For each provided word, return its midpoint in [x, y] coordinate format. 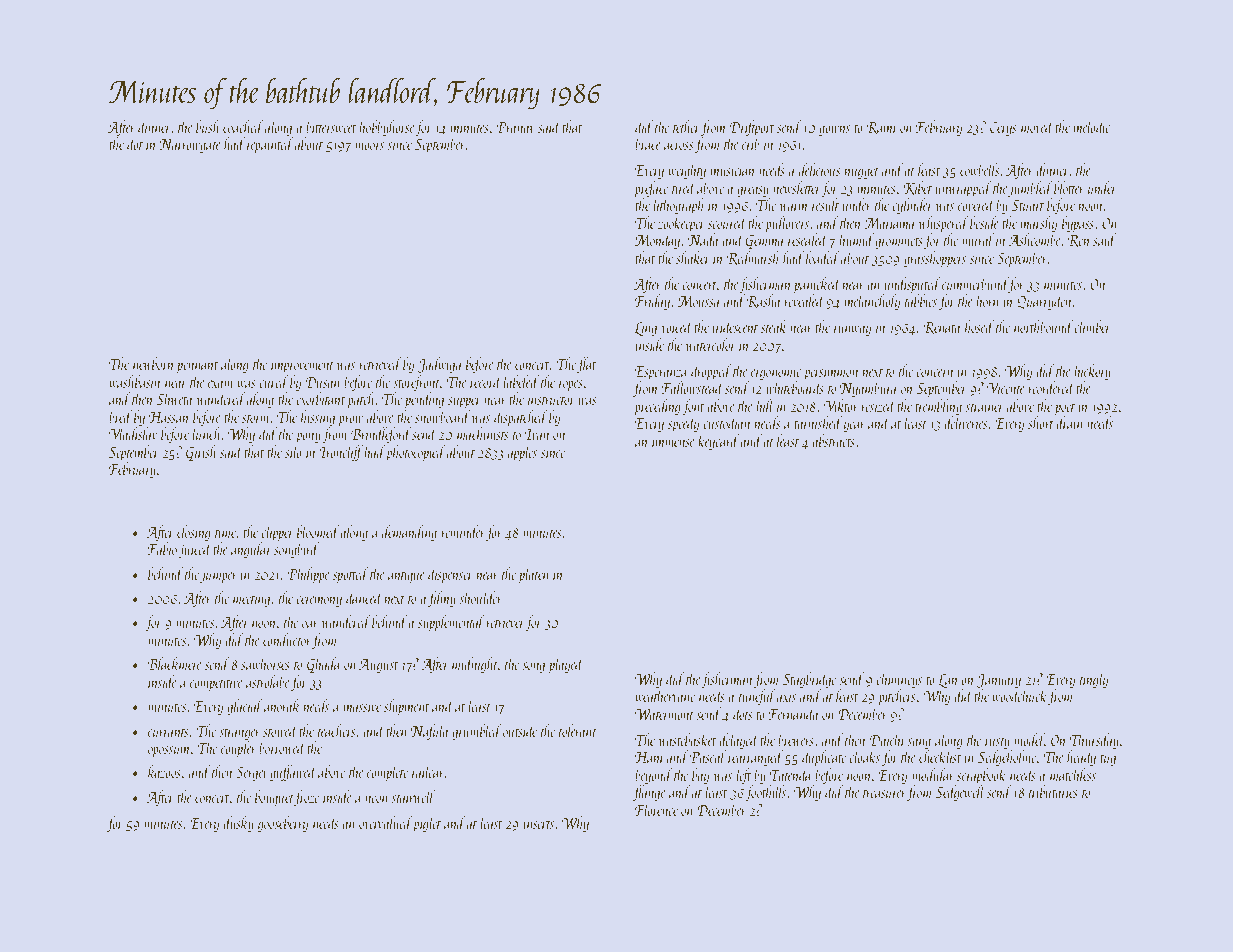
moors [369, 146]
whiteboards [795, 387]
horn [987, 300]
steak [773, 326]
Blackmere [175, 663]
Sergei [251, 774]
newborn [153, 363]
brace [648, 143]
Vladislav [133, 433]
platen [533, 575]
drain [1069, 422]
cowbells [980, 169]
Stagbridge [809, 680]
